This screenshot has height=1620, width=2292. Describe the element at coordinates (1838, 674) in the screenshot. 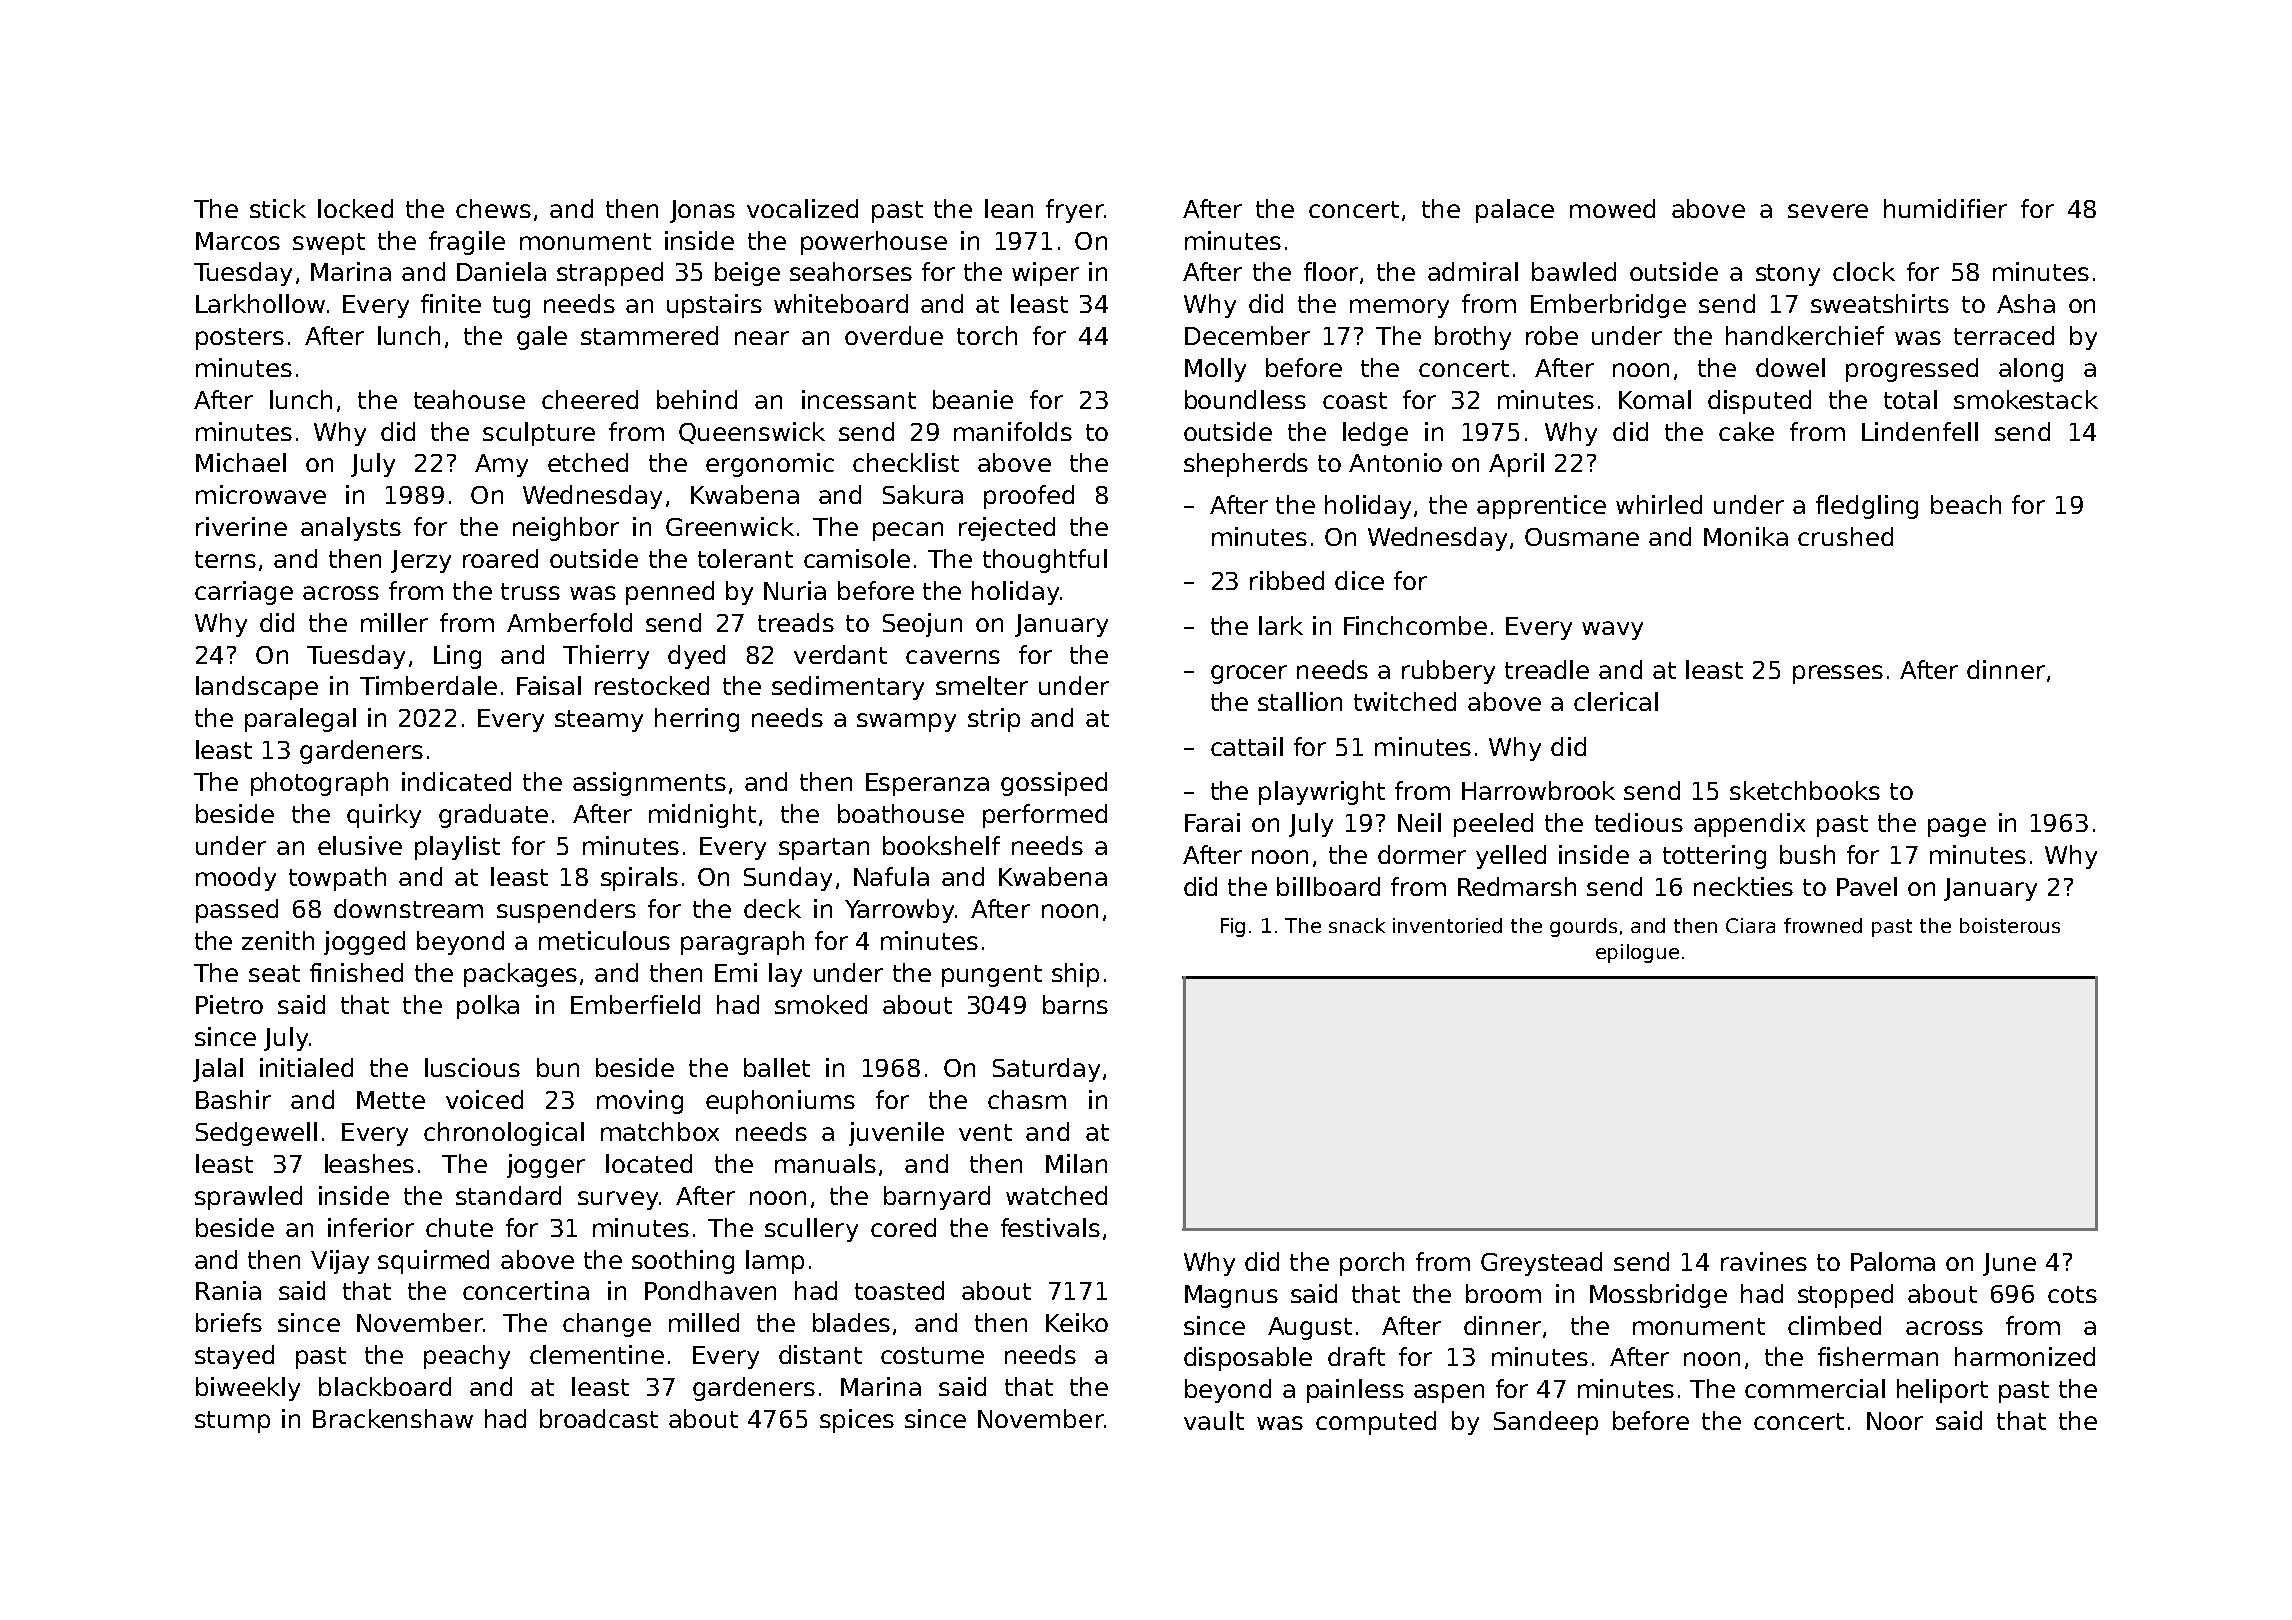

I see `presses` at that location.
